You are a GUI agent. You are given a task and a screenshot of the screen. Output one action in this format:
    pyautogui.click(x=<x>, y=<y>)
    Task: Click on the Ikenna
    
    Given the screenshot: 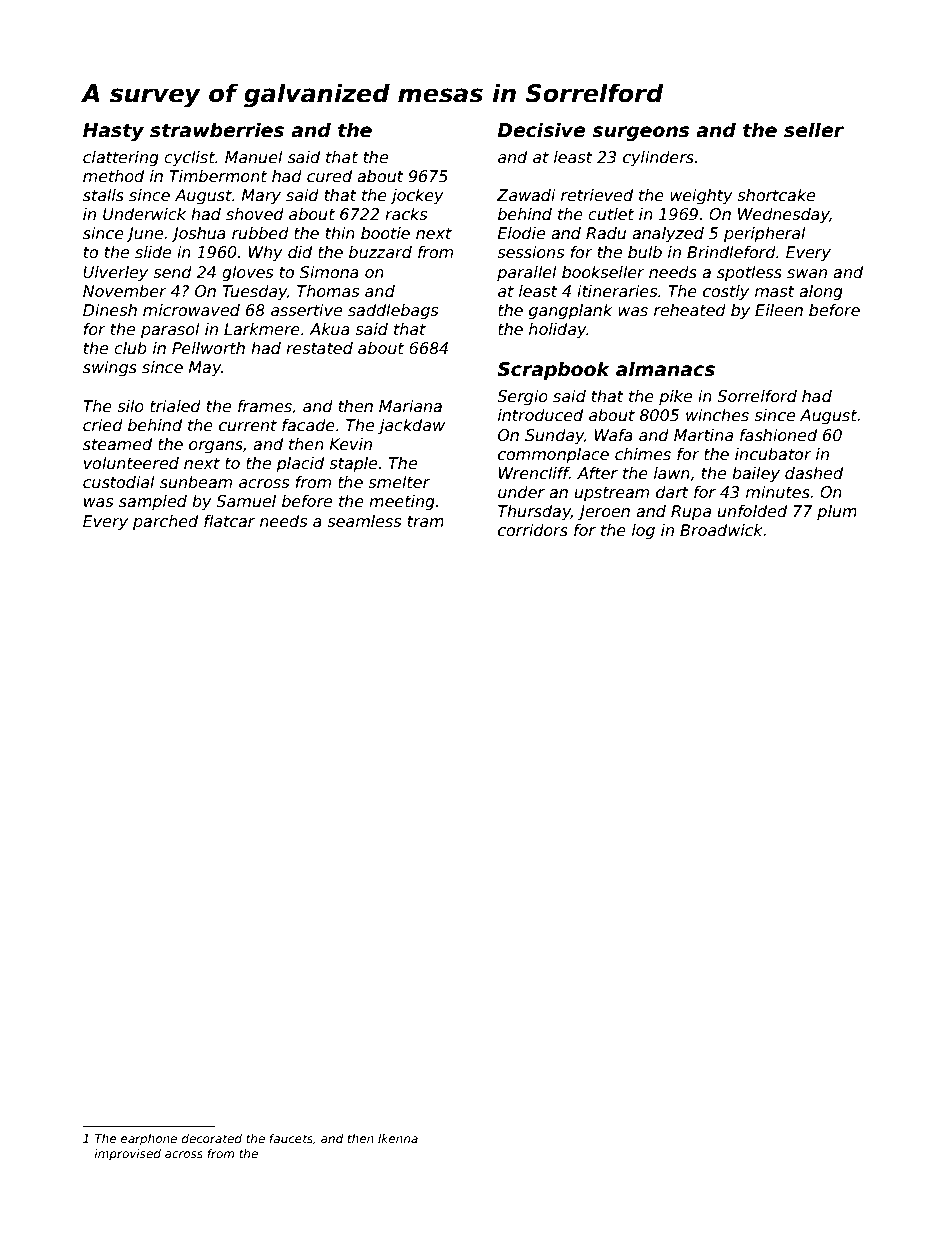 What is the action you would take?
    pyautogui.click(x=398, y=1138)
